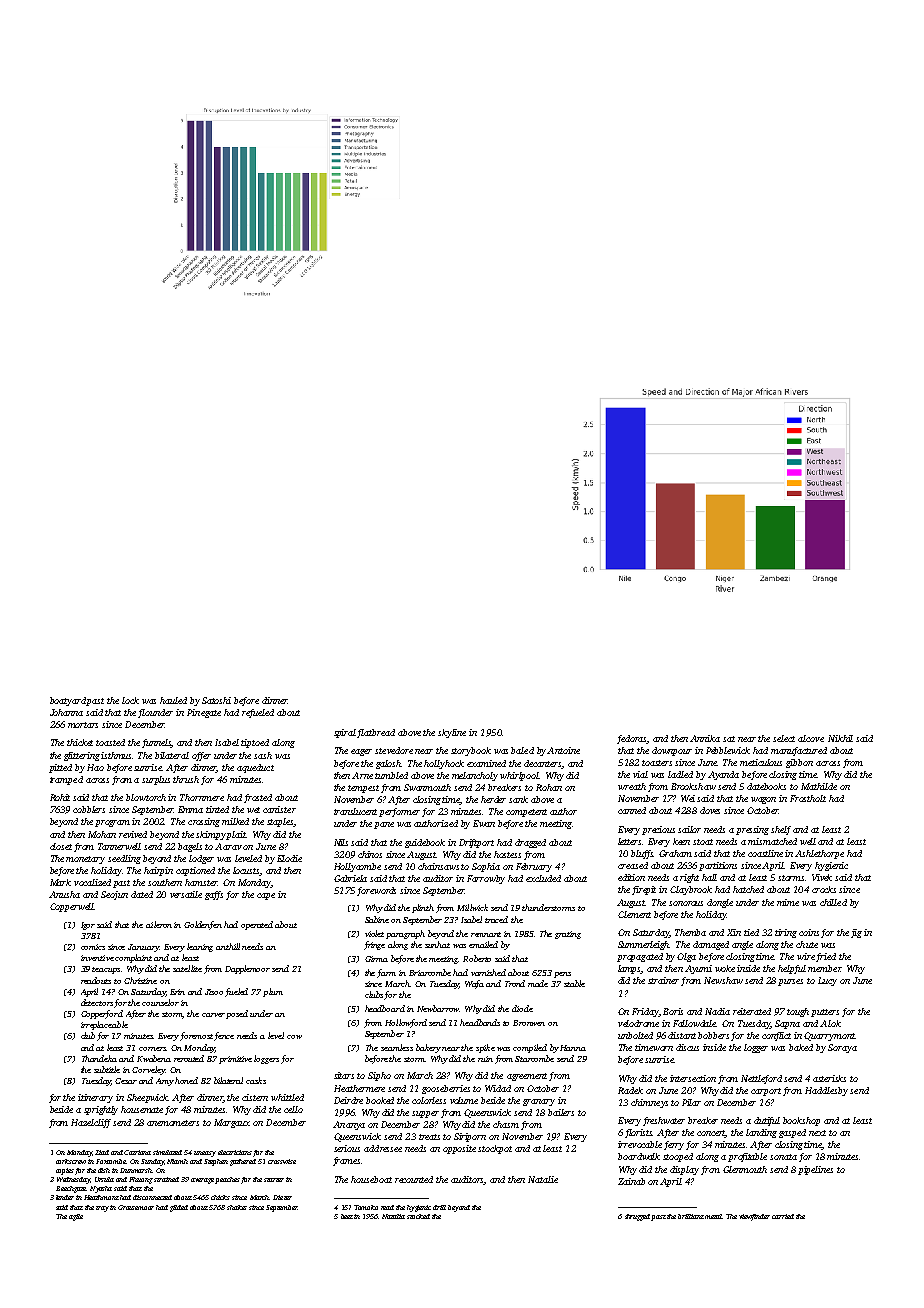 The width and height of the screenshot is (924, 1308). Describe the element at coordinates (255, 743) in the screenshot. I see `tiptoed` at that location.
